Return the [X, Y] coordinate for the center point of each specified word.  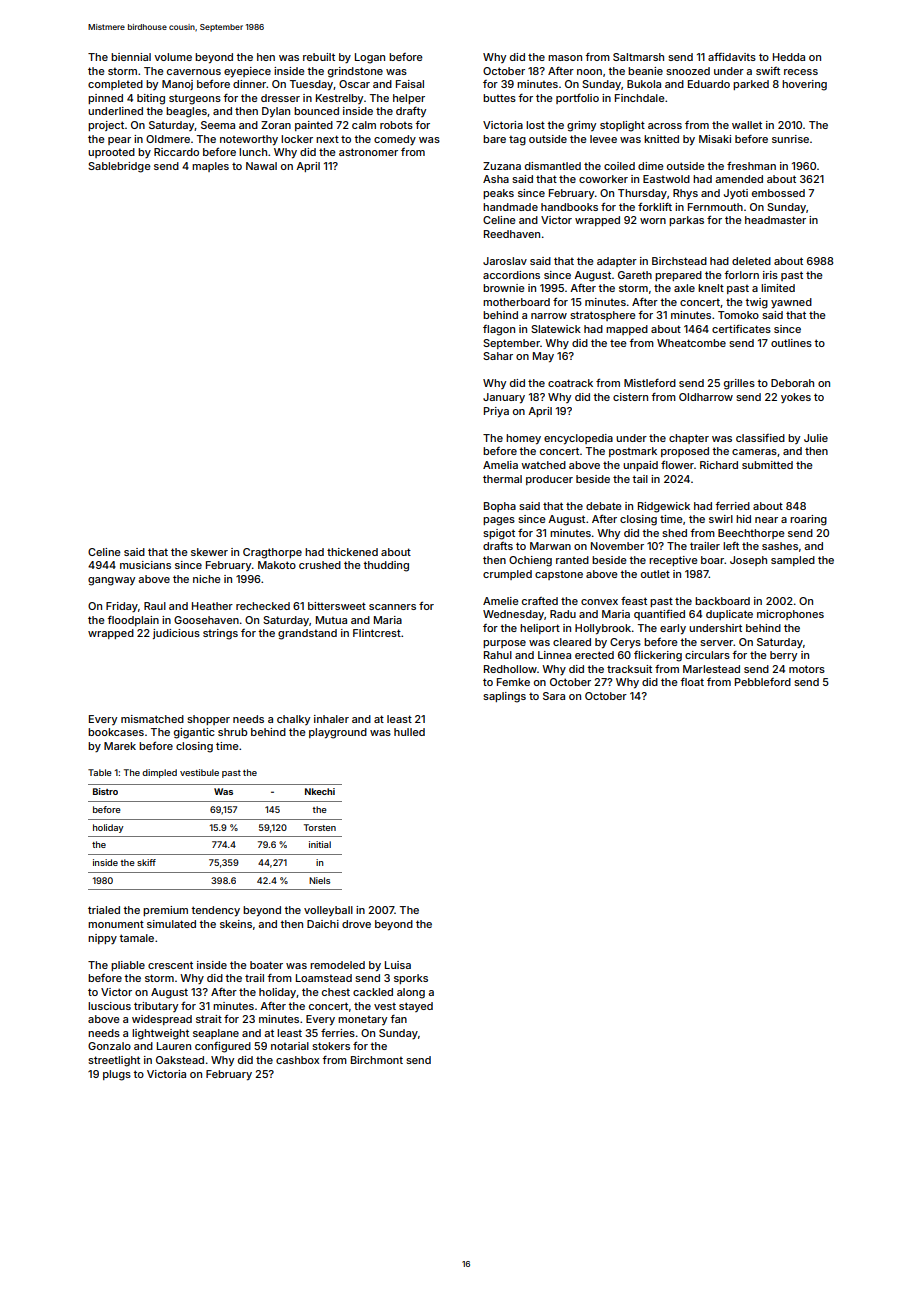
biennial [131, 57]
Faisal [410, 84]
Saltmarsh [638, 57]
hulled [409, 732]
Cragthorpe [272, 553]
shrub [233, 732]
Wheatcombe [691, 343]
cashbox [297, 1060]
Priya [496, 412]
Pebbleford [763, 682]
